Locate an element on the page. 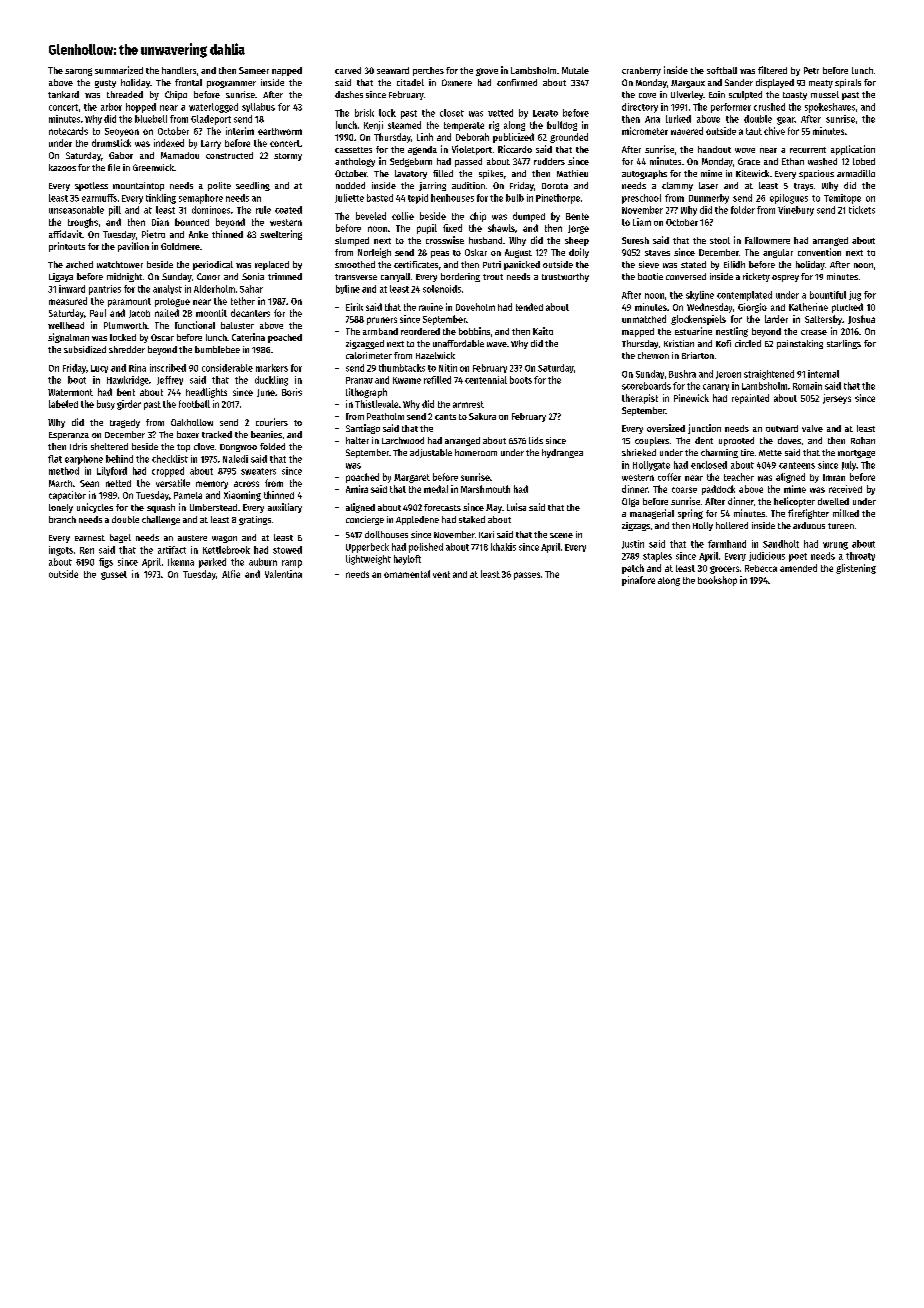 The width and height of the image is (924, 1308). busy is located at coordinates (106, 405).
